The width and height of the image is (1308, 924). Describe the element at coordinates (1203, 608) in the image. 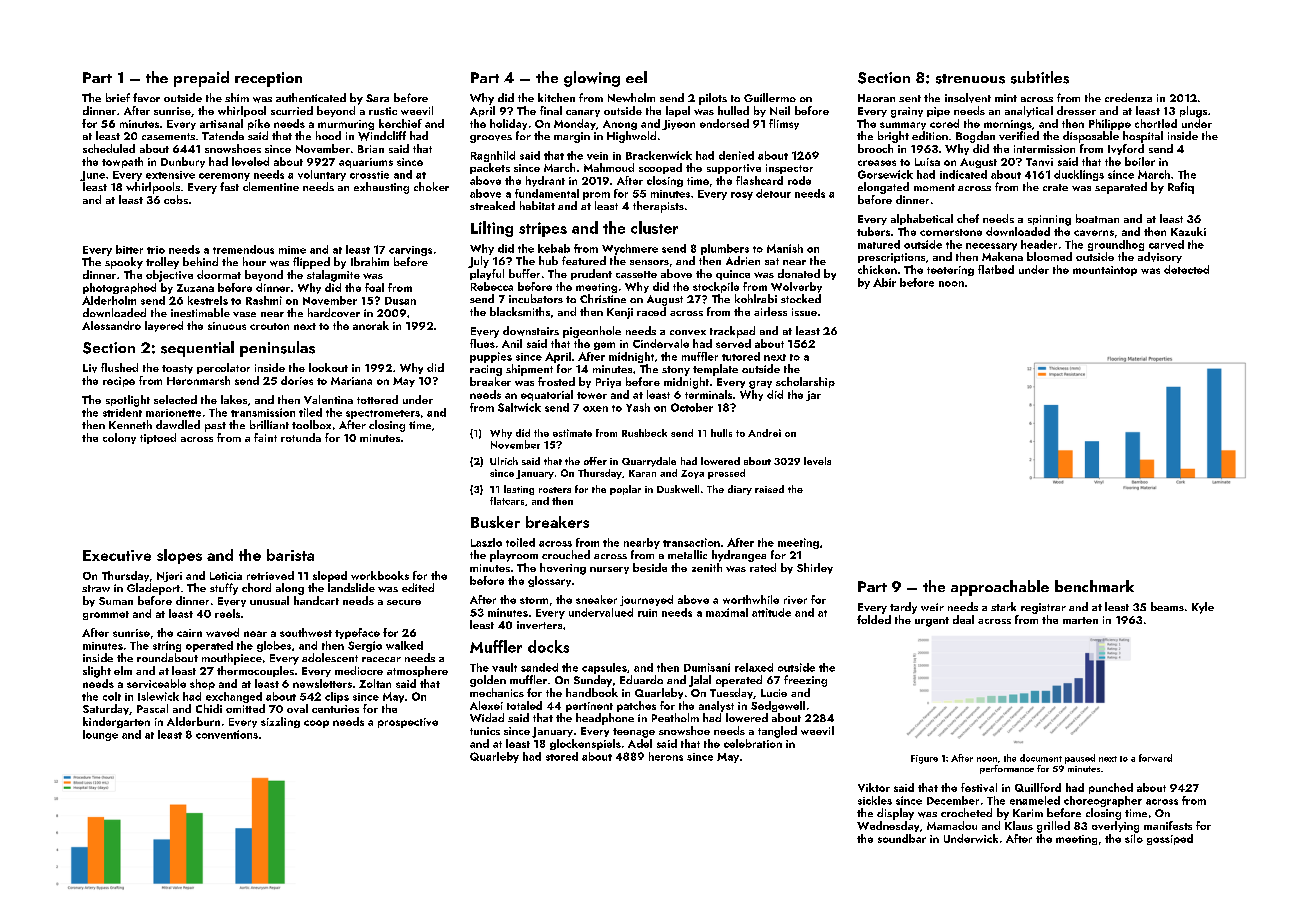

I see `Kyle` at that location.
